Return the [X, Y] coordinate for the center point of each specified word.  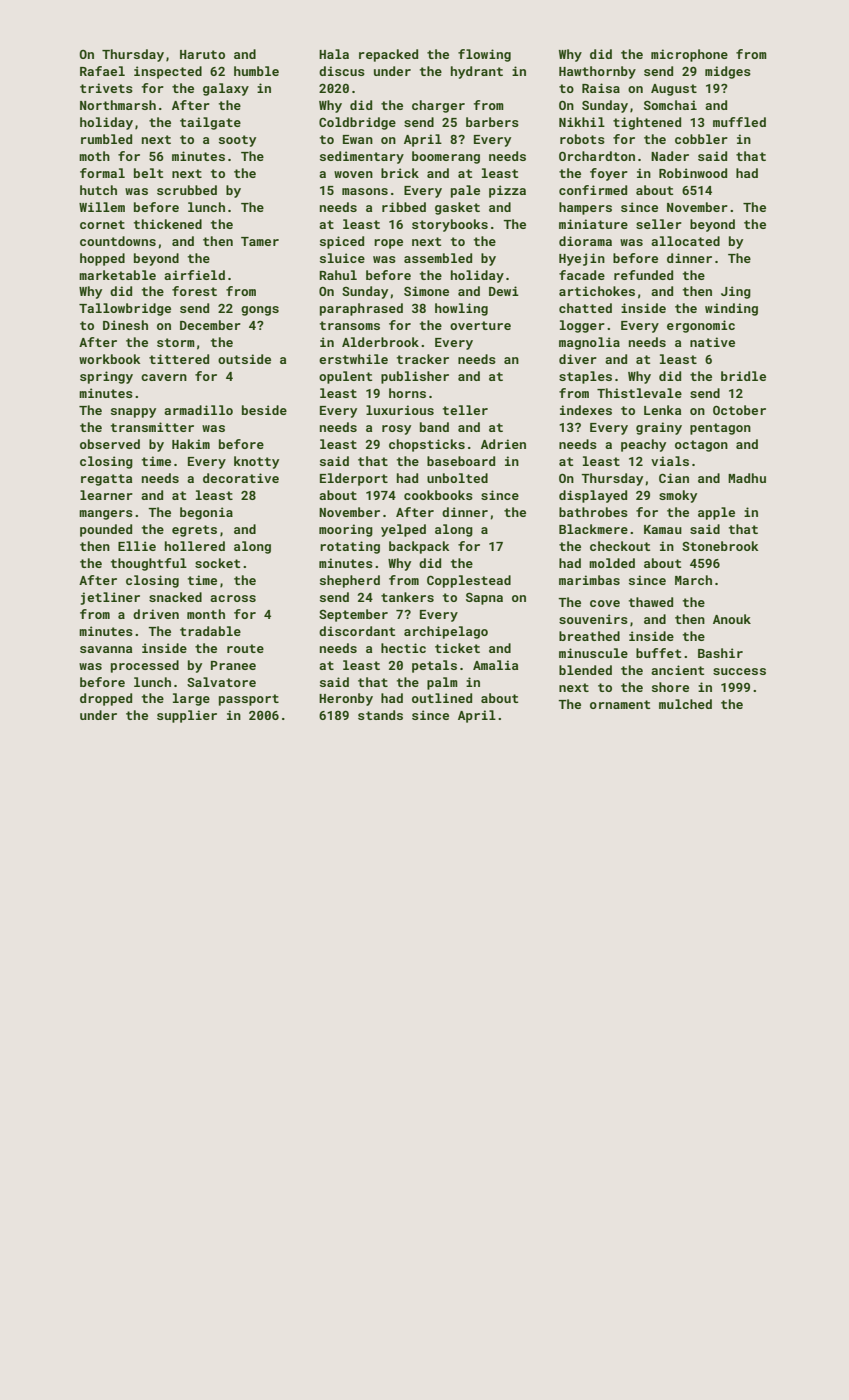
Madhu [747, 478]
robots [582, 139]
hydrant [477, 72]
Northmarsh [118, 105]
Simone [426, 291]
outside [244, 359]
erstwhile [353, 359]
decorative [241, 478]
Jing [736, 292]
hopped [102, 259]
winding [731, 309]
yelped [403, 530]
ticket [457, 648]
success [739, 671]
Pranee [233, 665]
